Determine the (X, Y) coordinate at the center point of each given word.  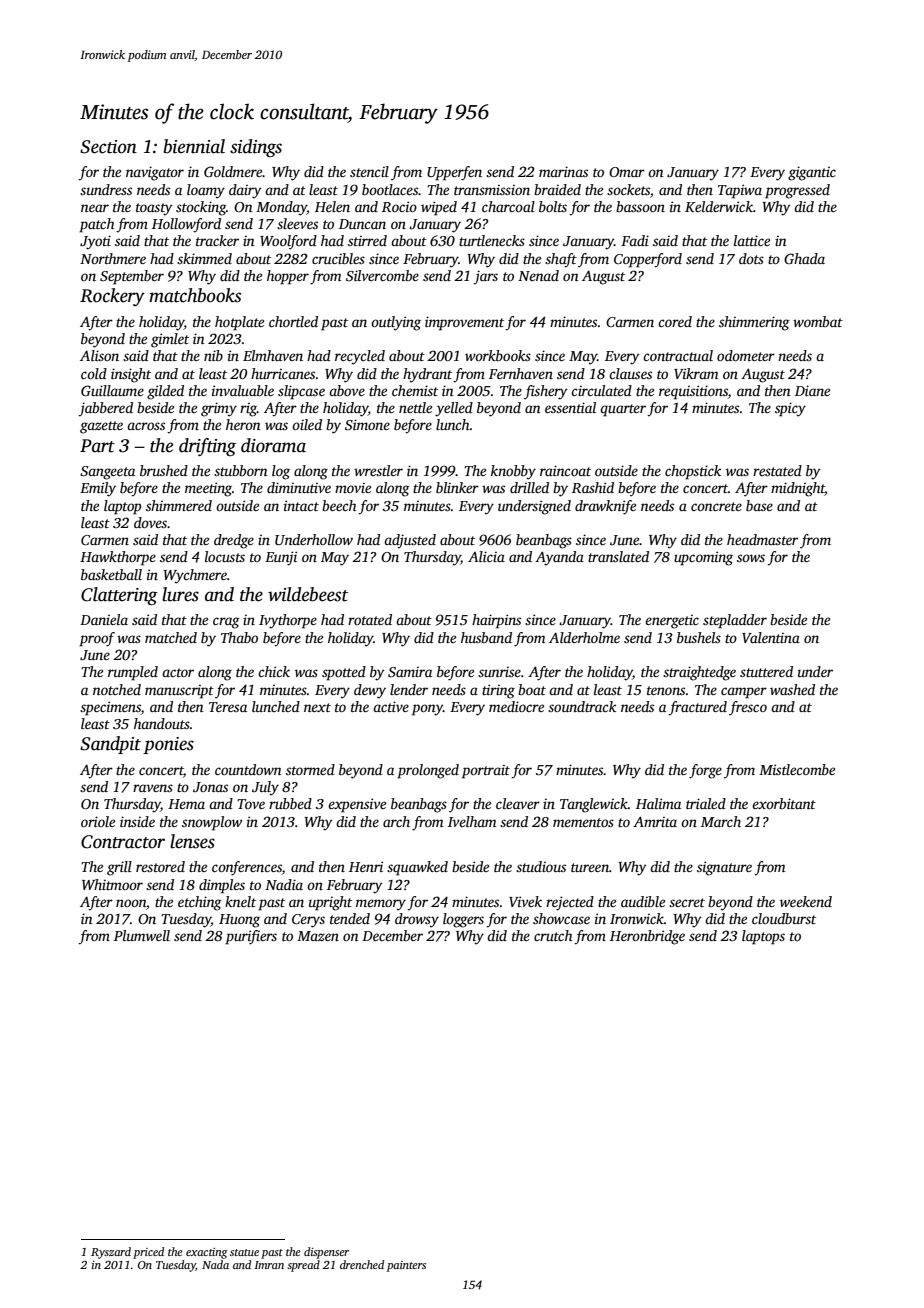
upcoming (703, 558)
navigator (155, 173)
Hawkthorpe (118, 558)
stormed (310, 769)
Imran (269, 1265)
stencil (369, 171)
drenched (362, 1264)
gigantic (812, 173)
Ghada (804, 258)
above (347, 390)
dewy (370, 691)
